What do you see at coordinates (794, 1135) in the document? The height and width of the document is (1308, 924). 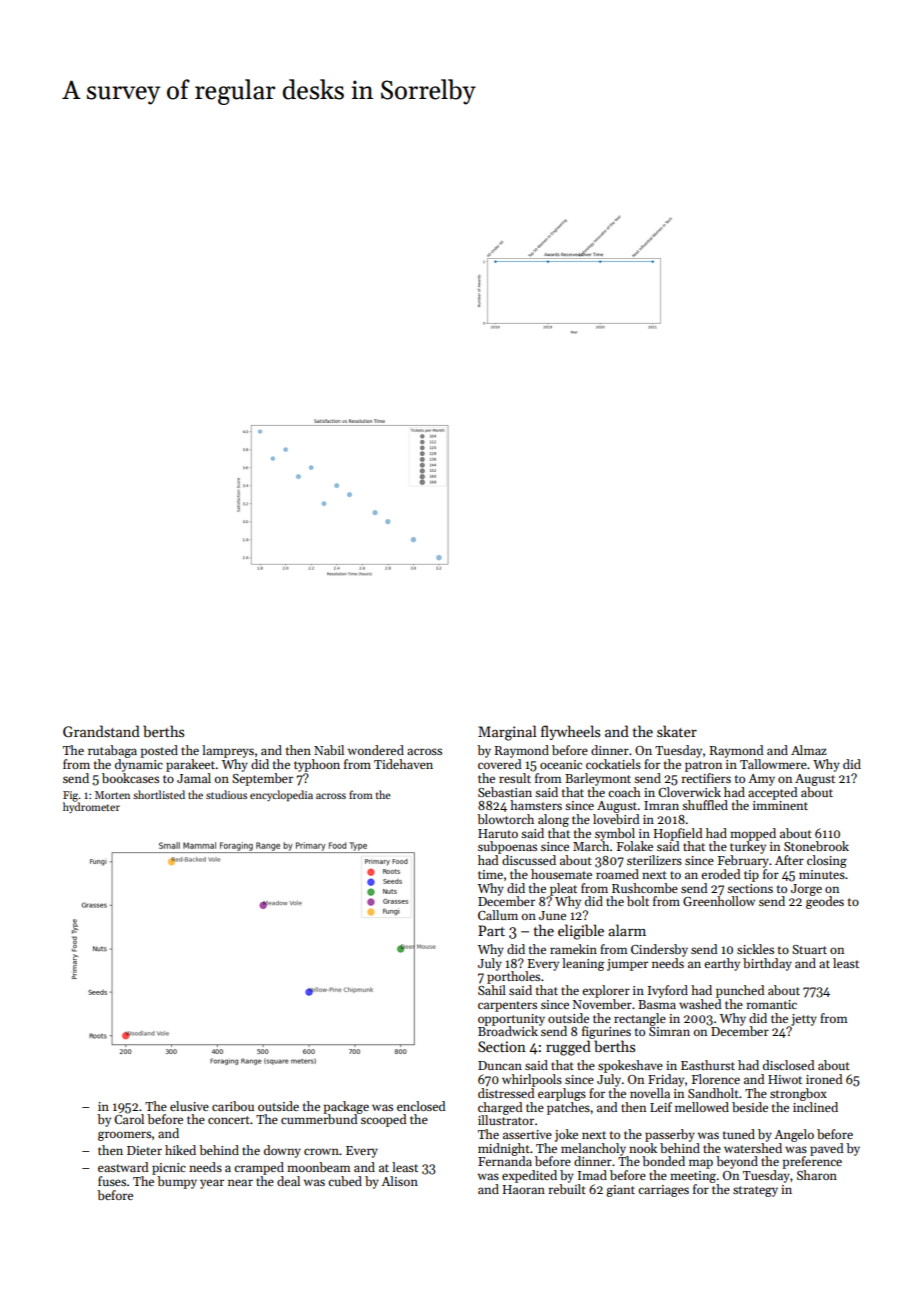 I see `Angelo` at bounding box center [794, 1135].
